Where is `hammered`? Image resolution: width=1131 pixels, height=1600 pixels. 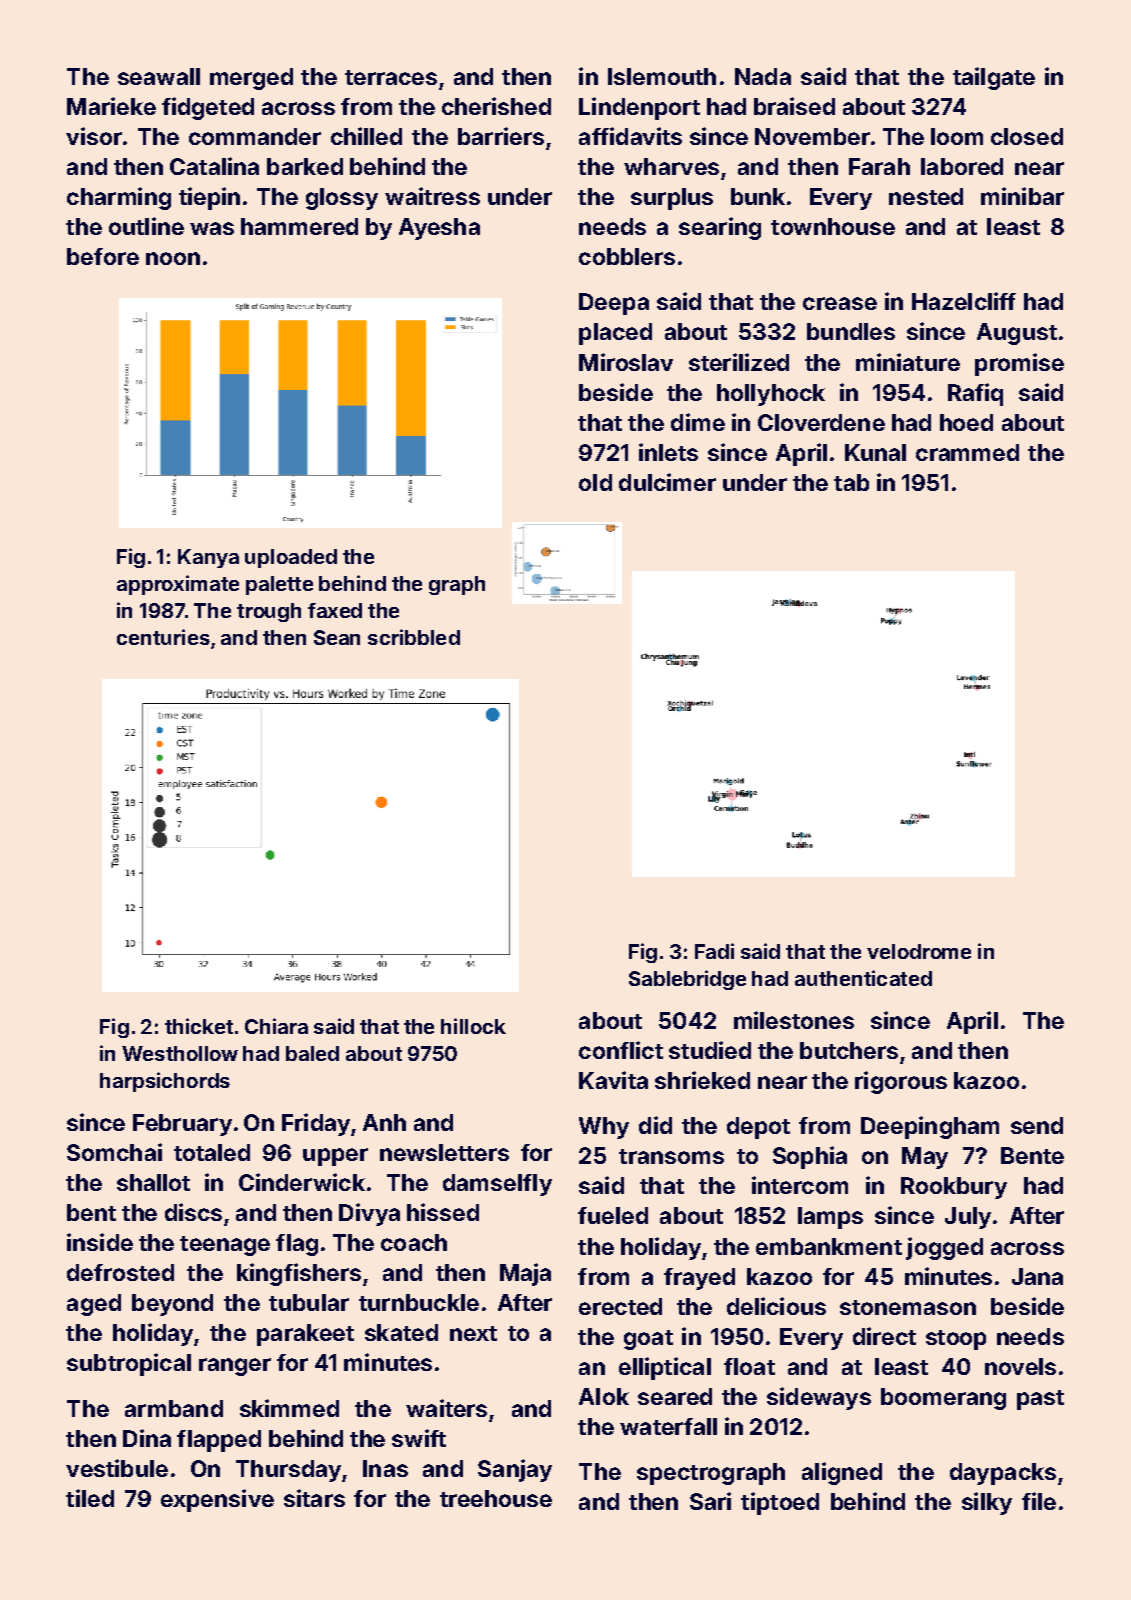 hammered is located at coordinates (299, 226).
